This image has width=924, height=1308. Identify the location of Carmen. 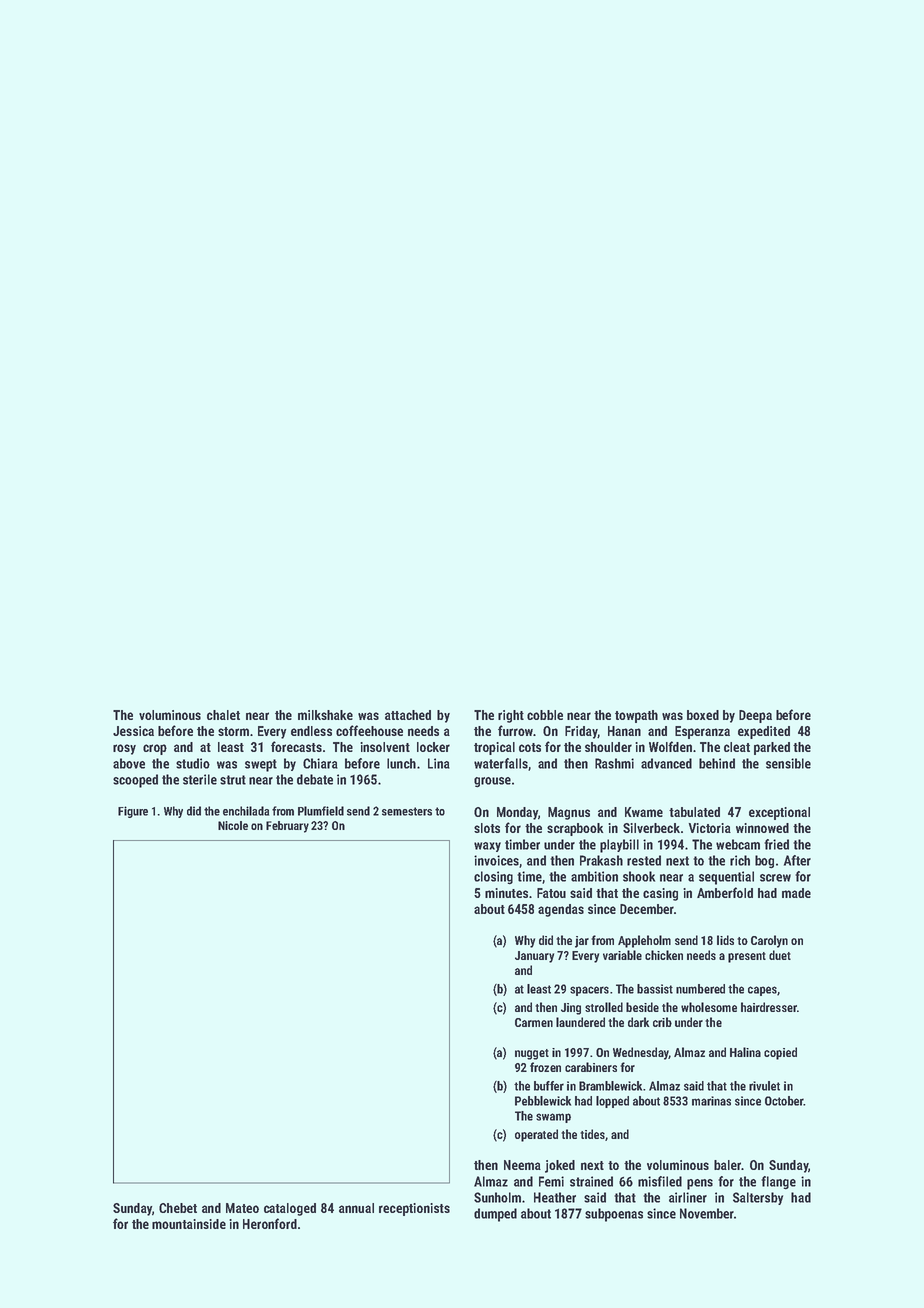
(534, 1022).
